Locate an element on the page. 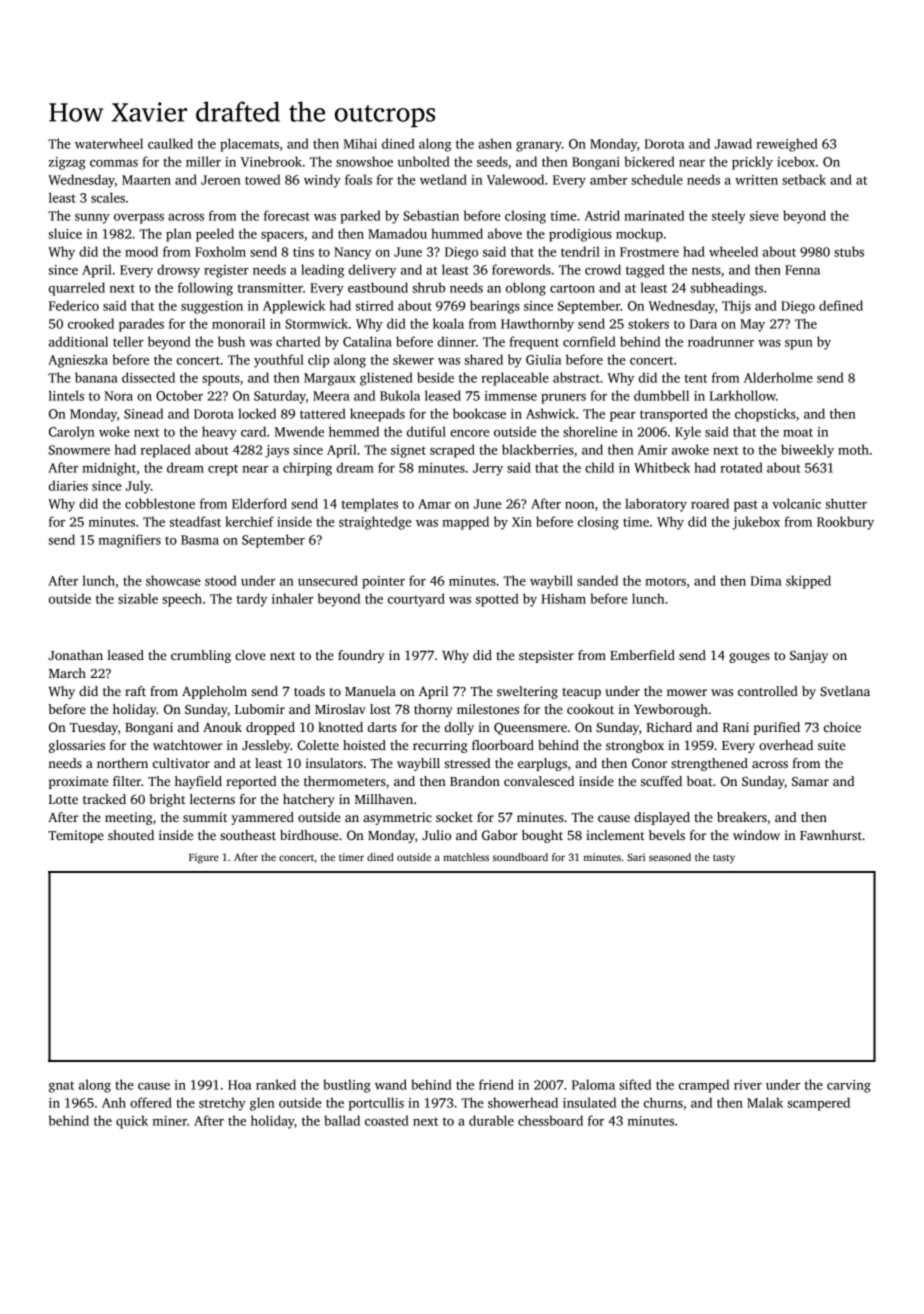 The height and width of the document is (1314, 924). proximate is located at coordinates (78, 782).
